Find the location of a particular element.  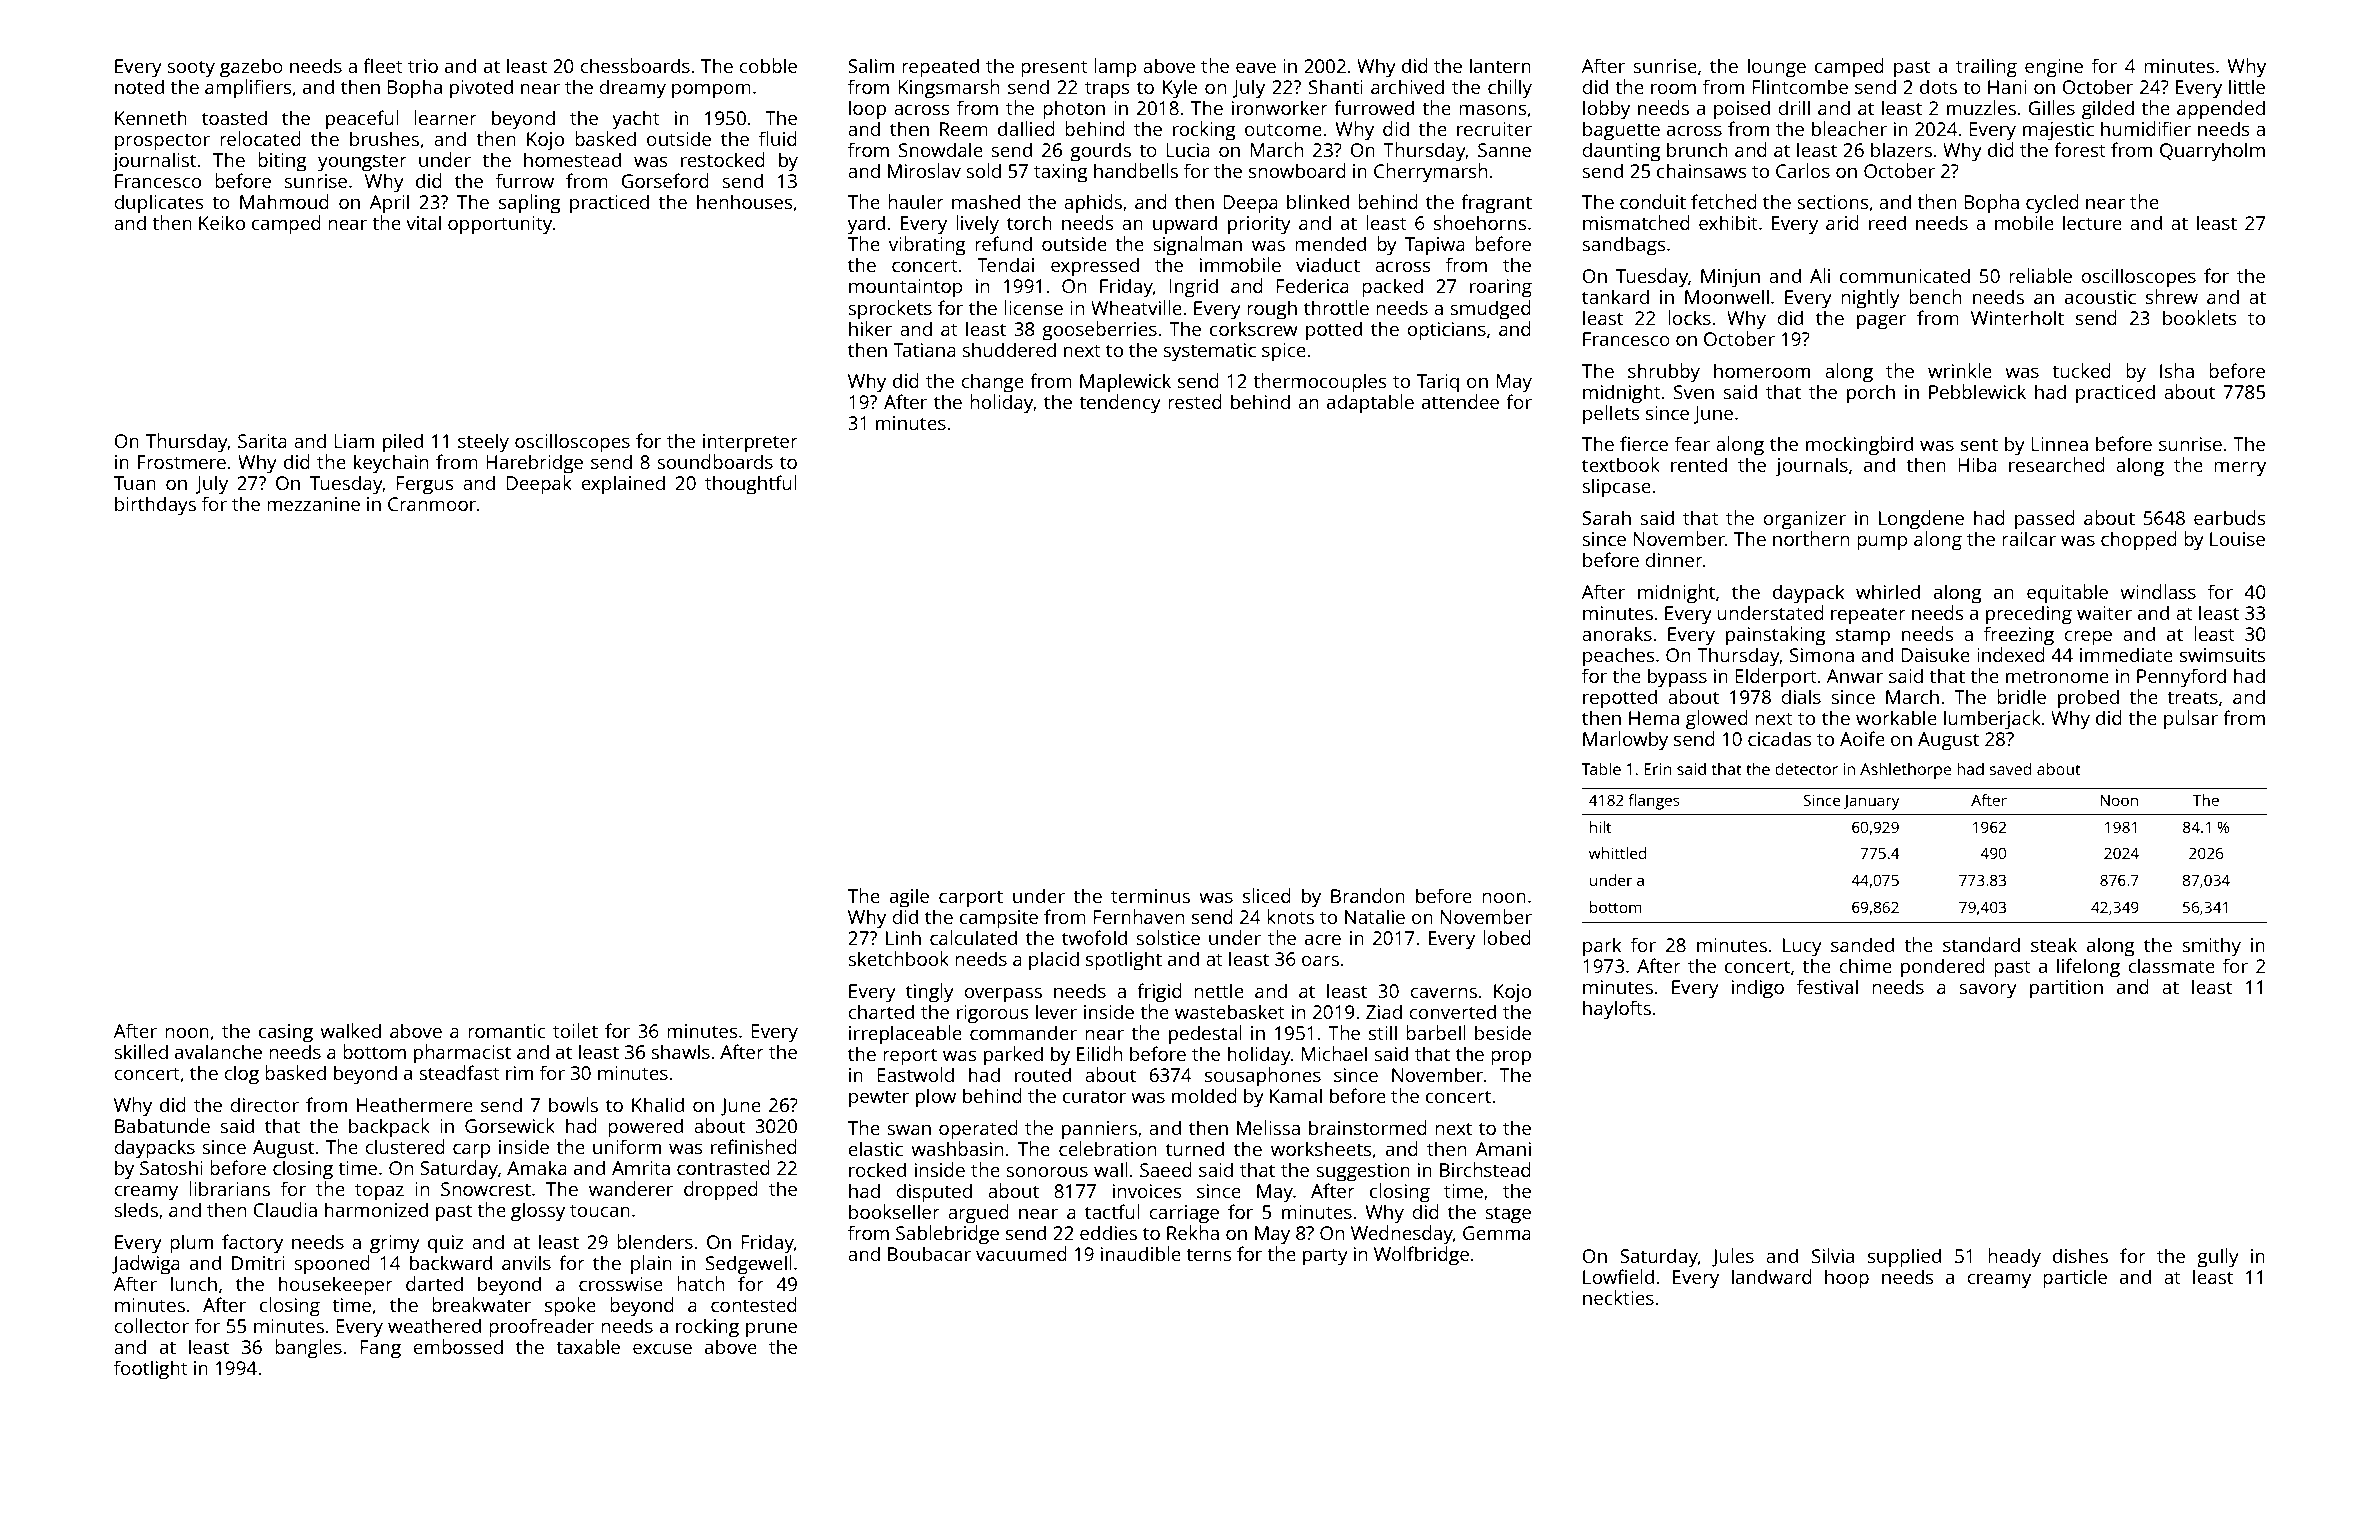

soundboards is located at coordinates (715, 461).
